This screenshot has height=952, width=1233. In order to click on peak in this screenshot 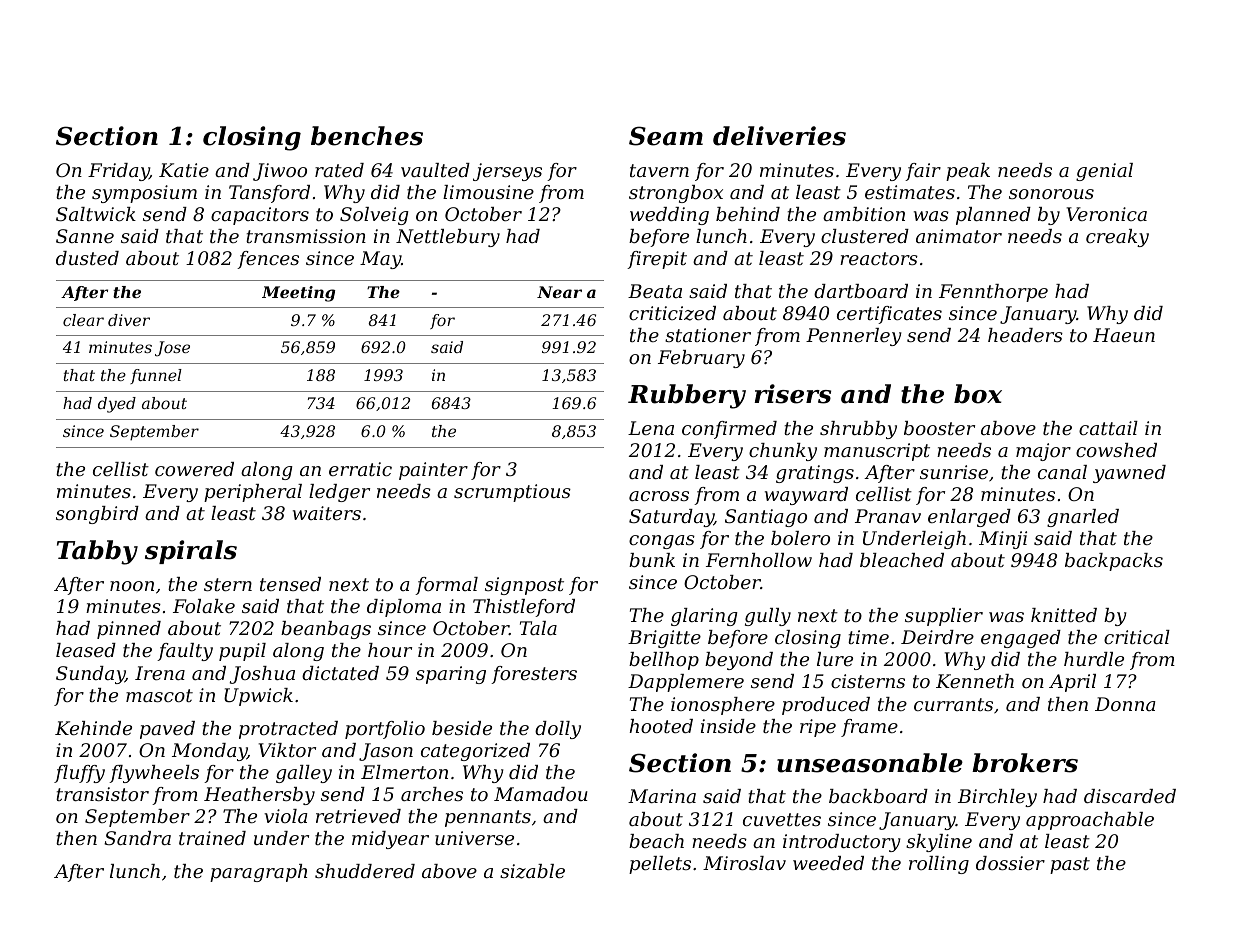, I will do `click(968, 172)`.
